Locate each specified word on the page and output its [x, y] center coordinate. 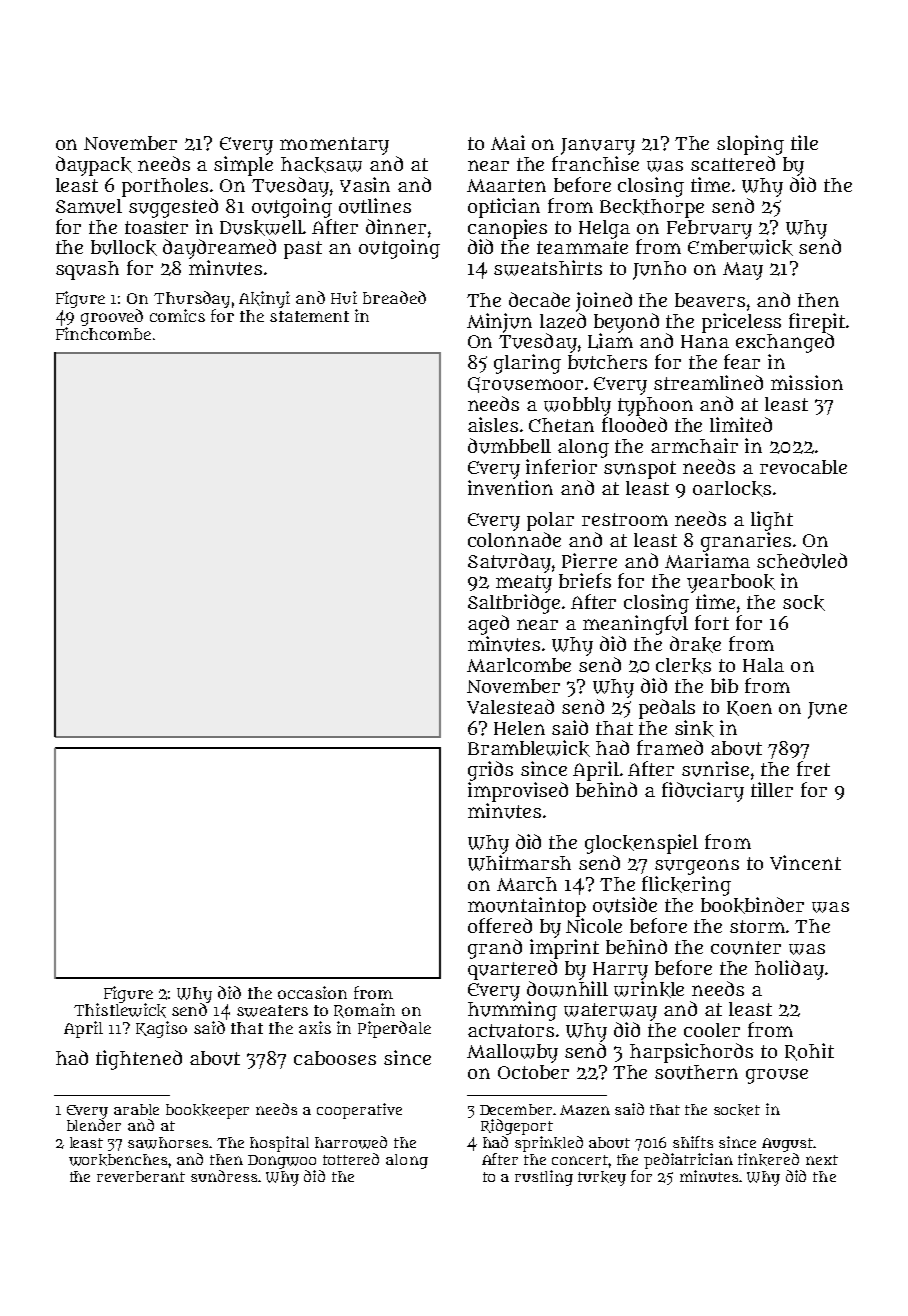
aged [488, 625]
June [827, 710]
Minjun [499, 323]
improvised [518, 792]
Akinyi [264, 299]
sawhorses [169, 1143]
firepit [817, 323]
